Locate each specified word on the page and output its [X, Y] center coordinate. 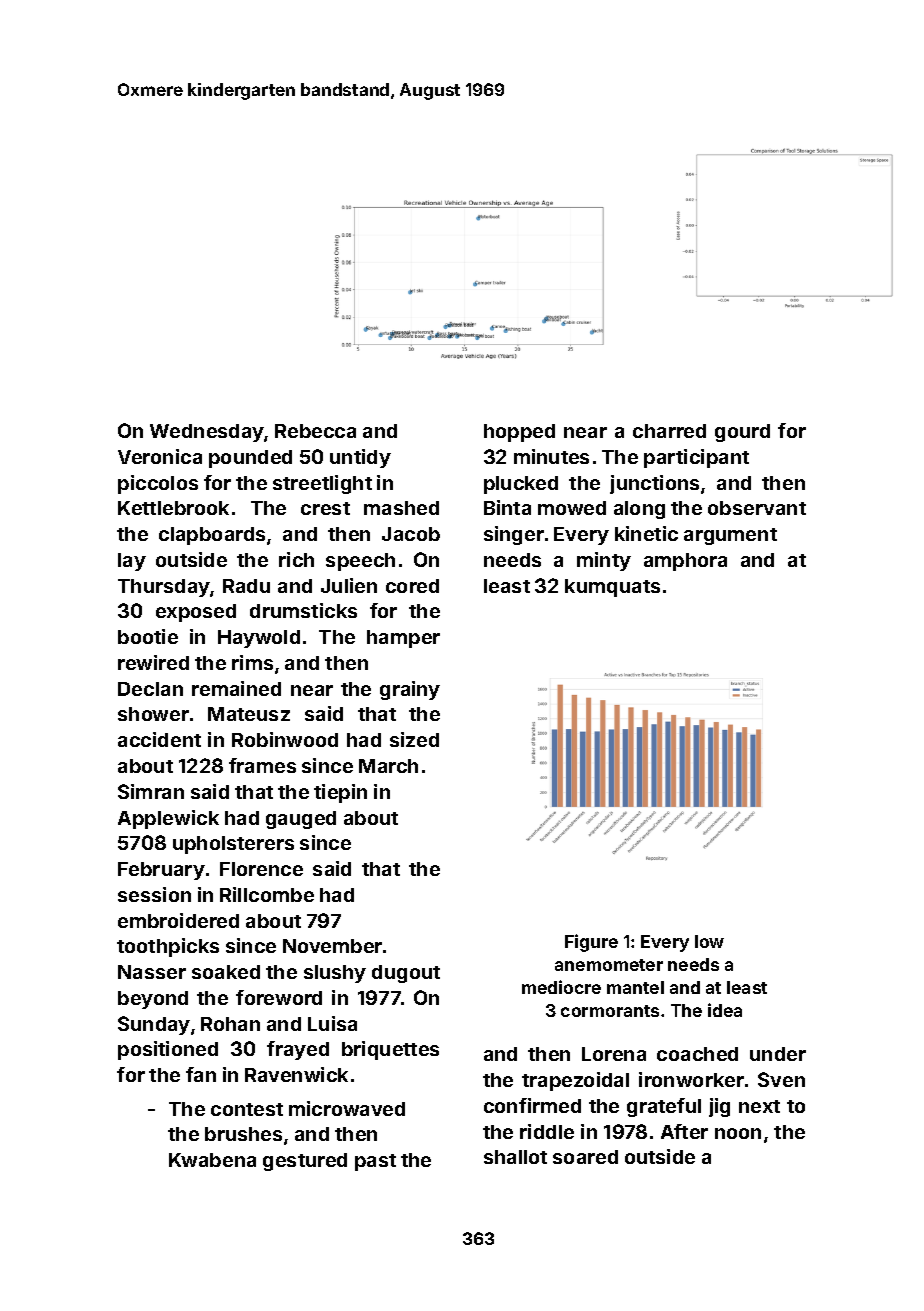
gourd [742, 433]
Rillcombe [267, 894]
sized [414, 739]
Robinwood [285, 739]
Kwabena [212, 1160]
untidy [360, 458]
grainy [410, 690]
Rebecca [315, 431]
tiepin [340, 793]
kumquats [612, 588]
